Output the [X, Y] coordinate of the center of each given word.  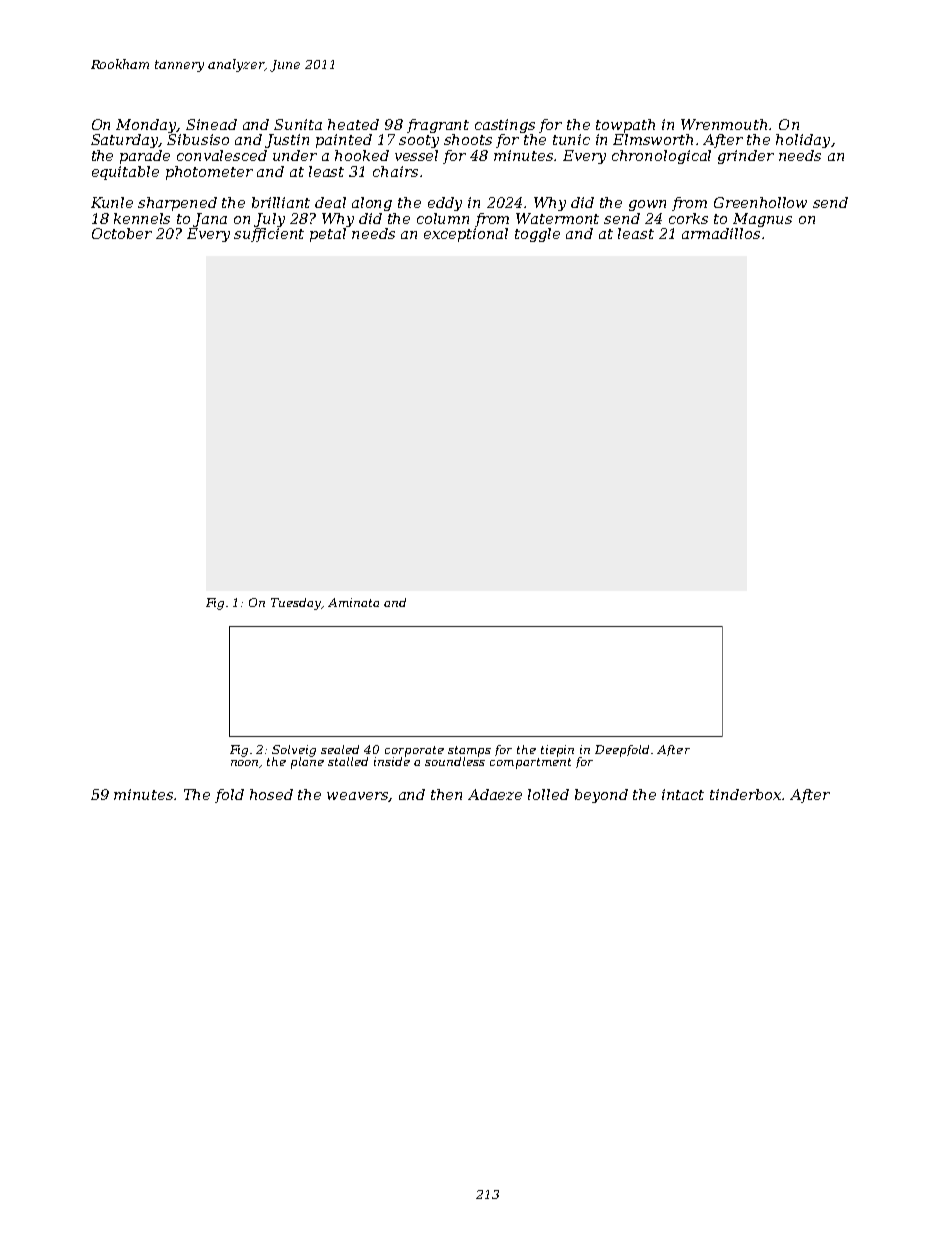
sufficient [269, 235]
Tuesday [296, 604]
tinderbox [746, 794]
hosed [271, 794]
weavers [358, 797]
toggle [537, 235]
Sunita [298, 124]
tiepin [557, 751]
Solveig [294, 751]
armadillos [721, 233]
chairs [395, 171]
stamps [469, 751]
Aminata [353, 602]
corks [688, 218]
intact [683, 794]
